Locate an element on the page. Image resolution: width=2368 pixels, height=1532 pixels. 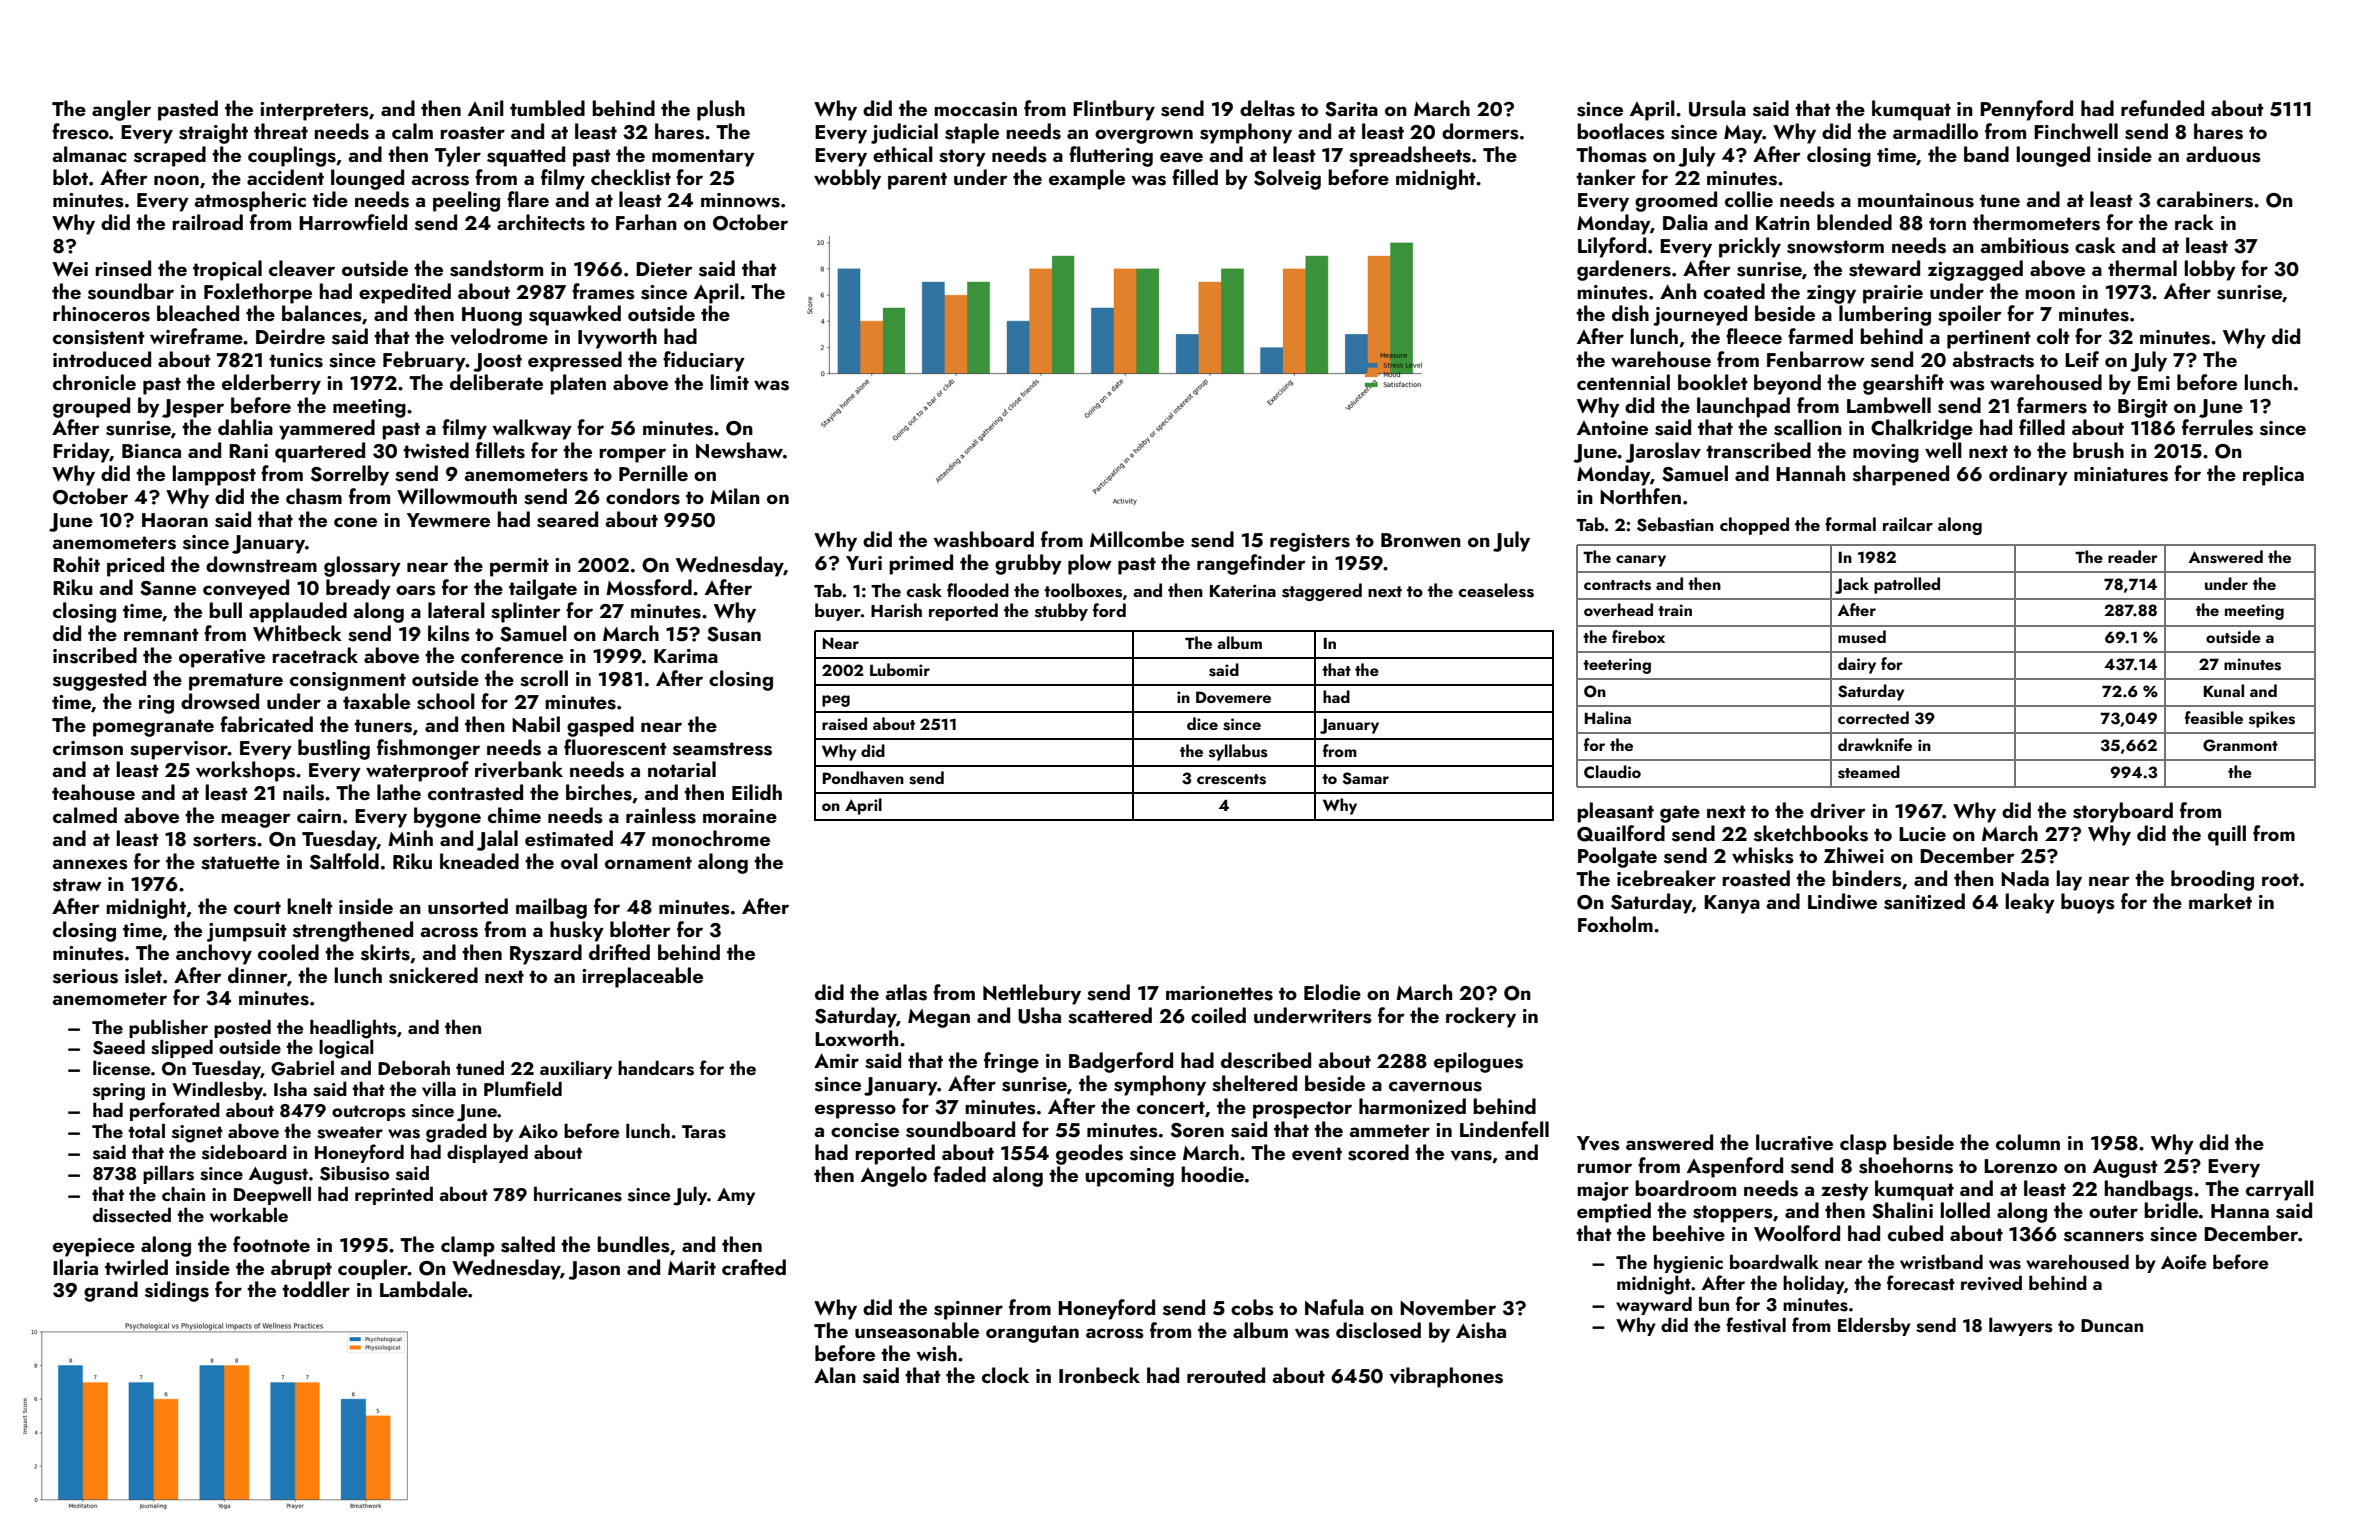
angler is located at coordinates (121, 110).
